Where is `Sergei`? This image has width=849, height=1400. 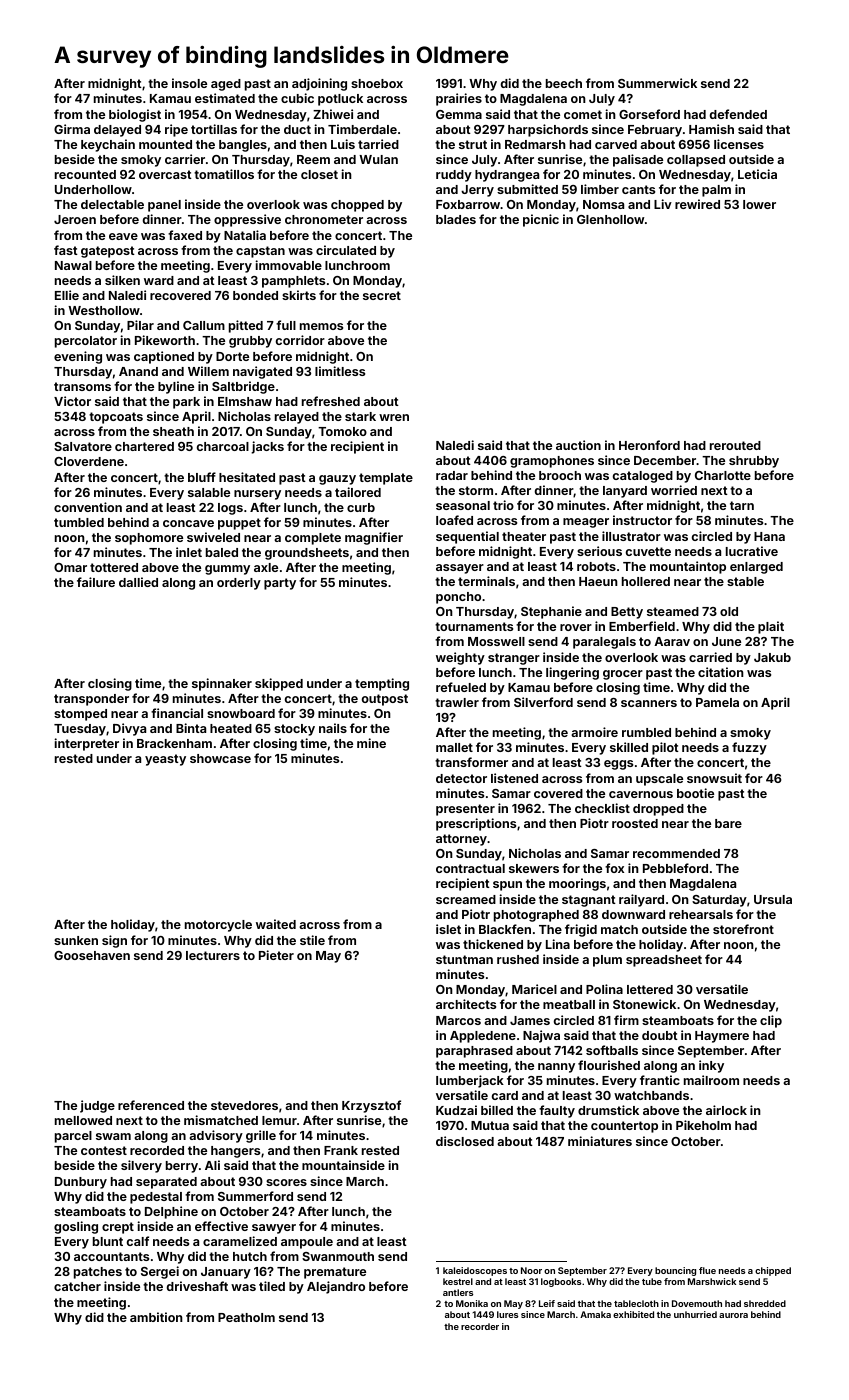
Sergei is located at coordinates (160, 1272).
